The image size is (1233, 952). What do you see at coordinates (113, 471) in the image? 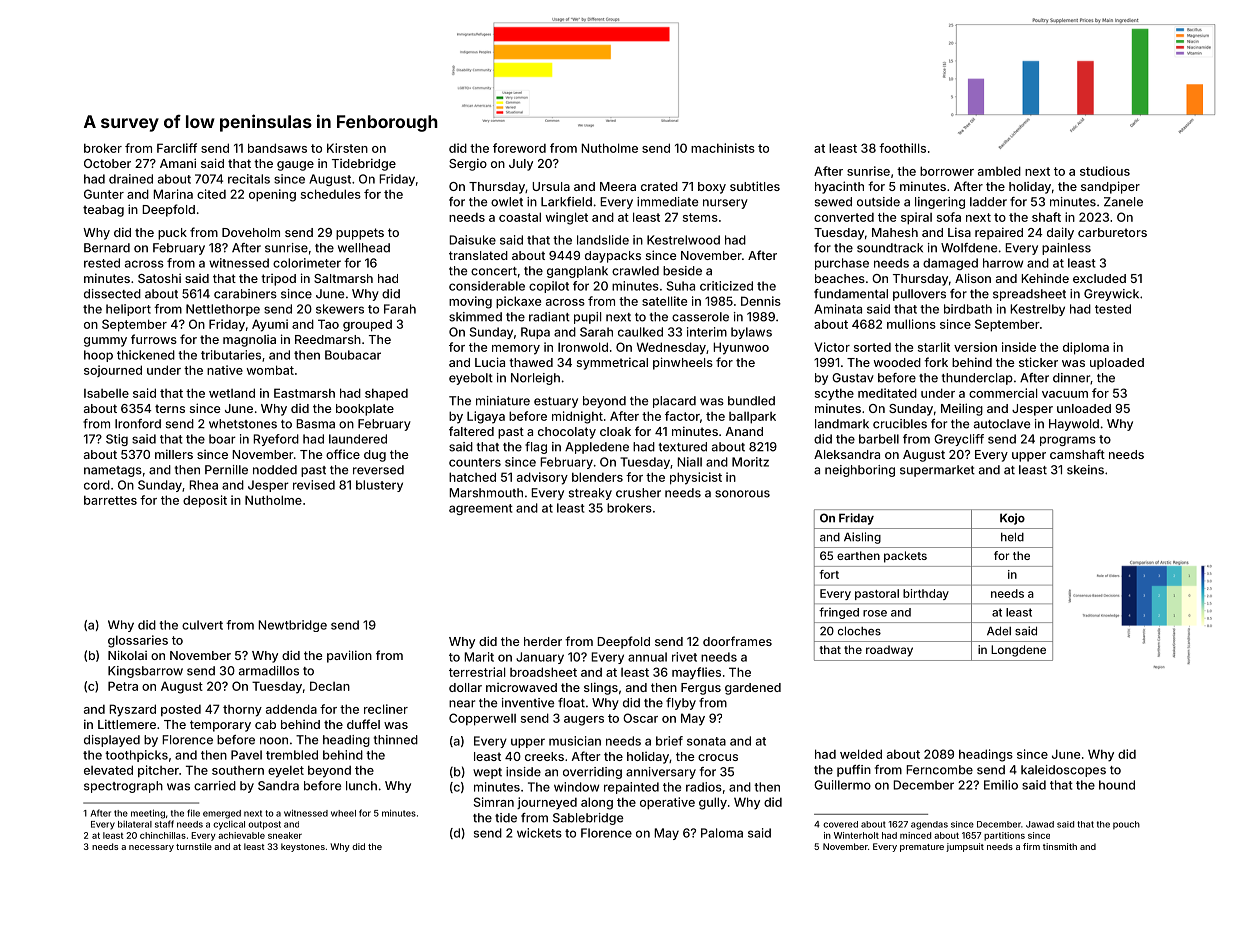
I see `nametags` at bounding box center [113, 471].
